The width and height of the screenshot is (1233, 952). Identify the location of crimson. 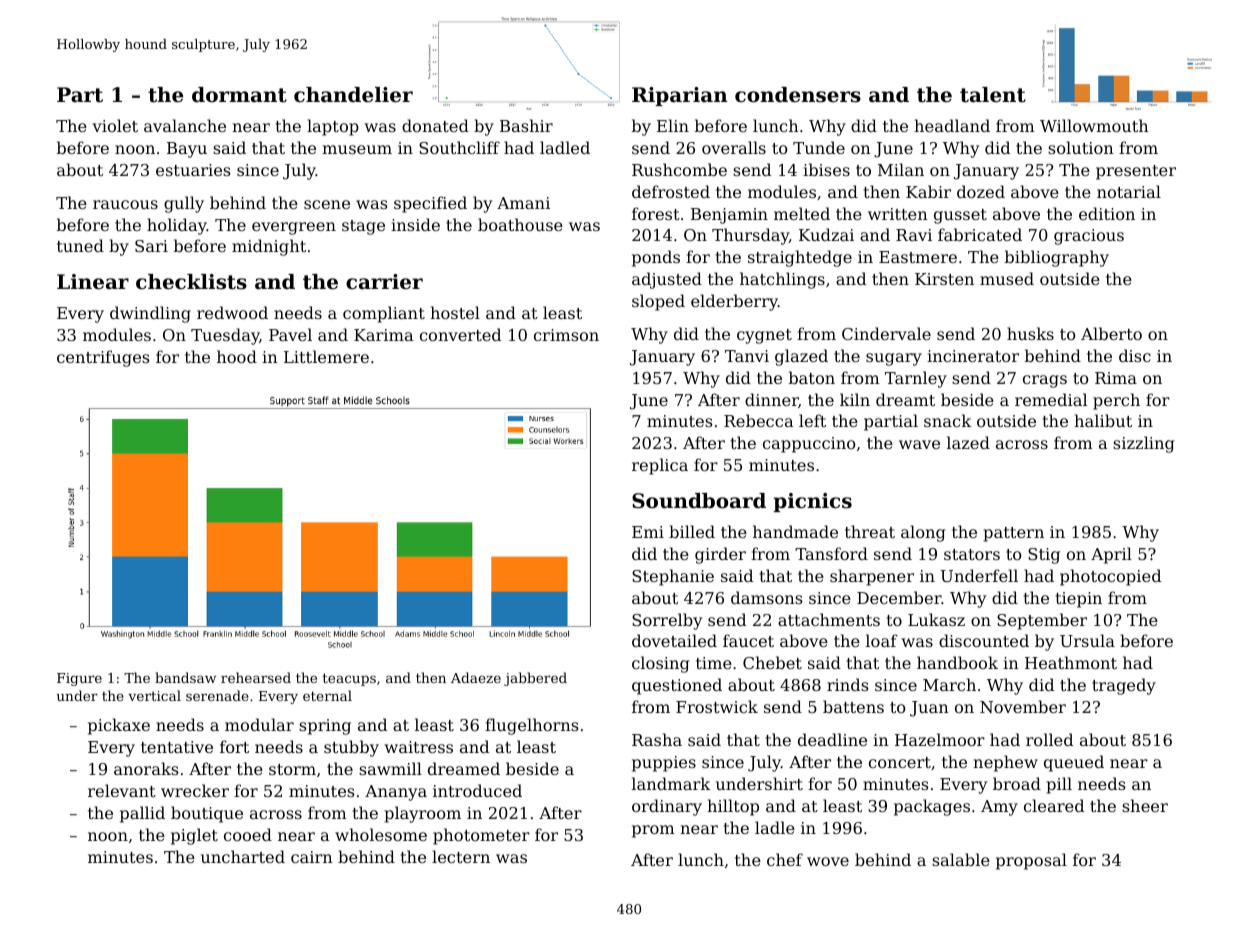
(566, 335).
